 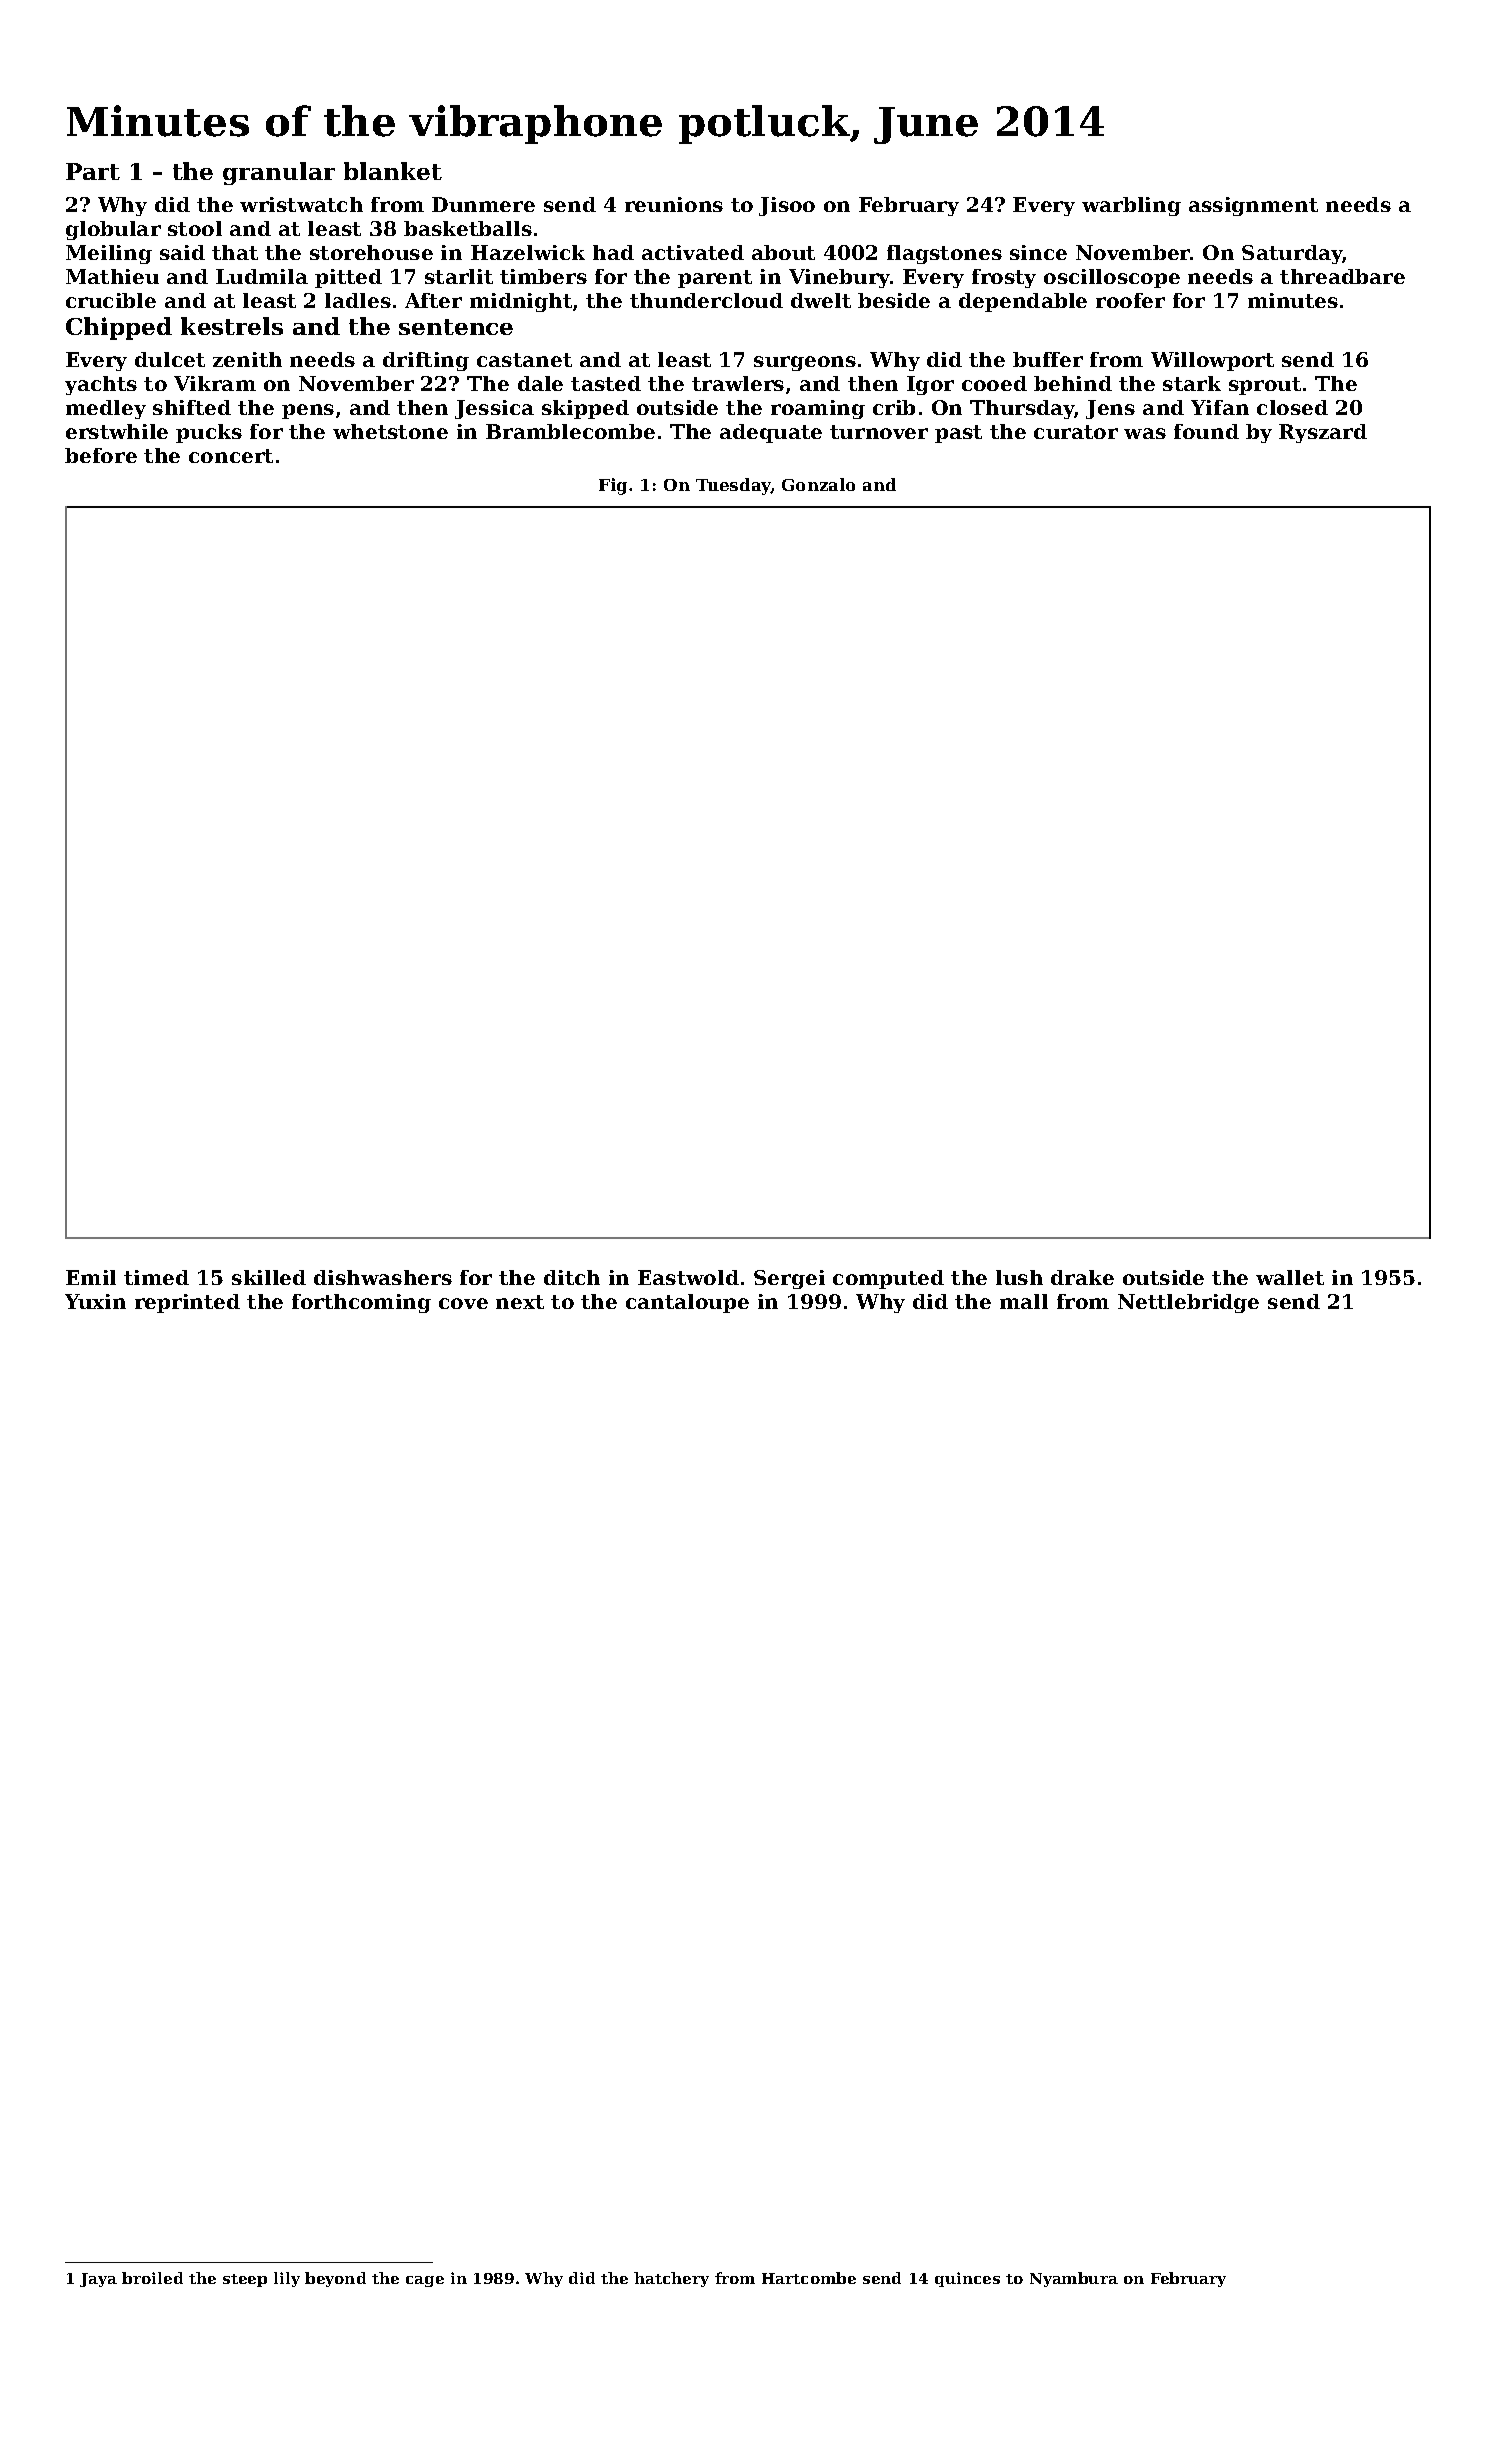 What do you see at coordinates (287, 2279) in the screenshot?
I see `lily` at bounding box center [287, 2279].
